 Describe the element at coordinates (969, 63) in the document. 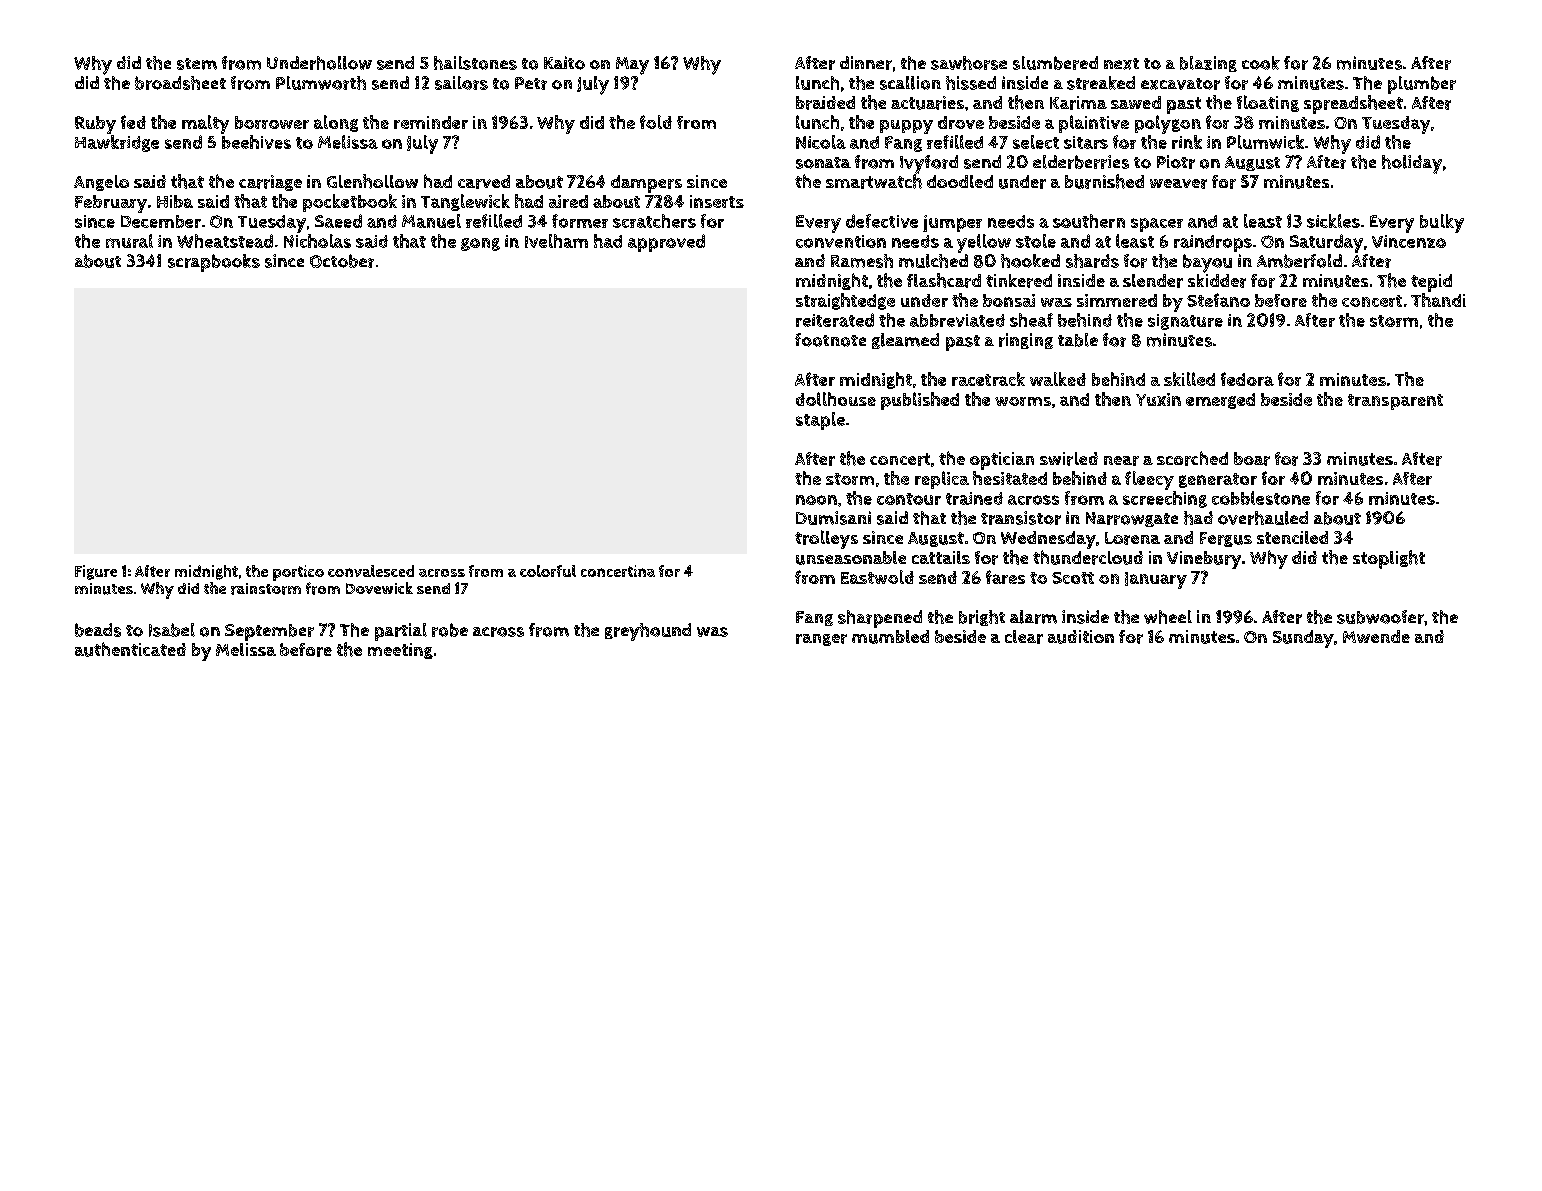

I see `sawhorse` at that location.
